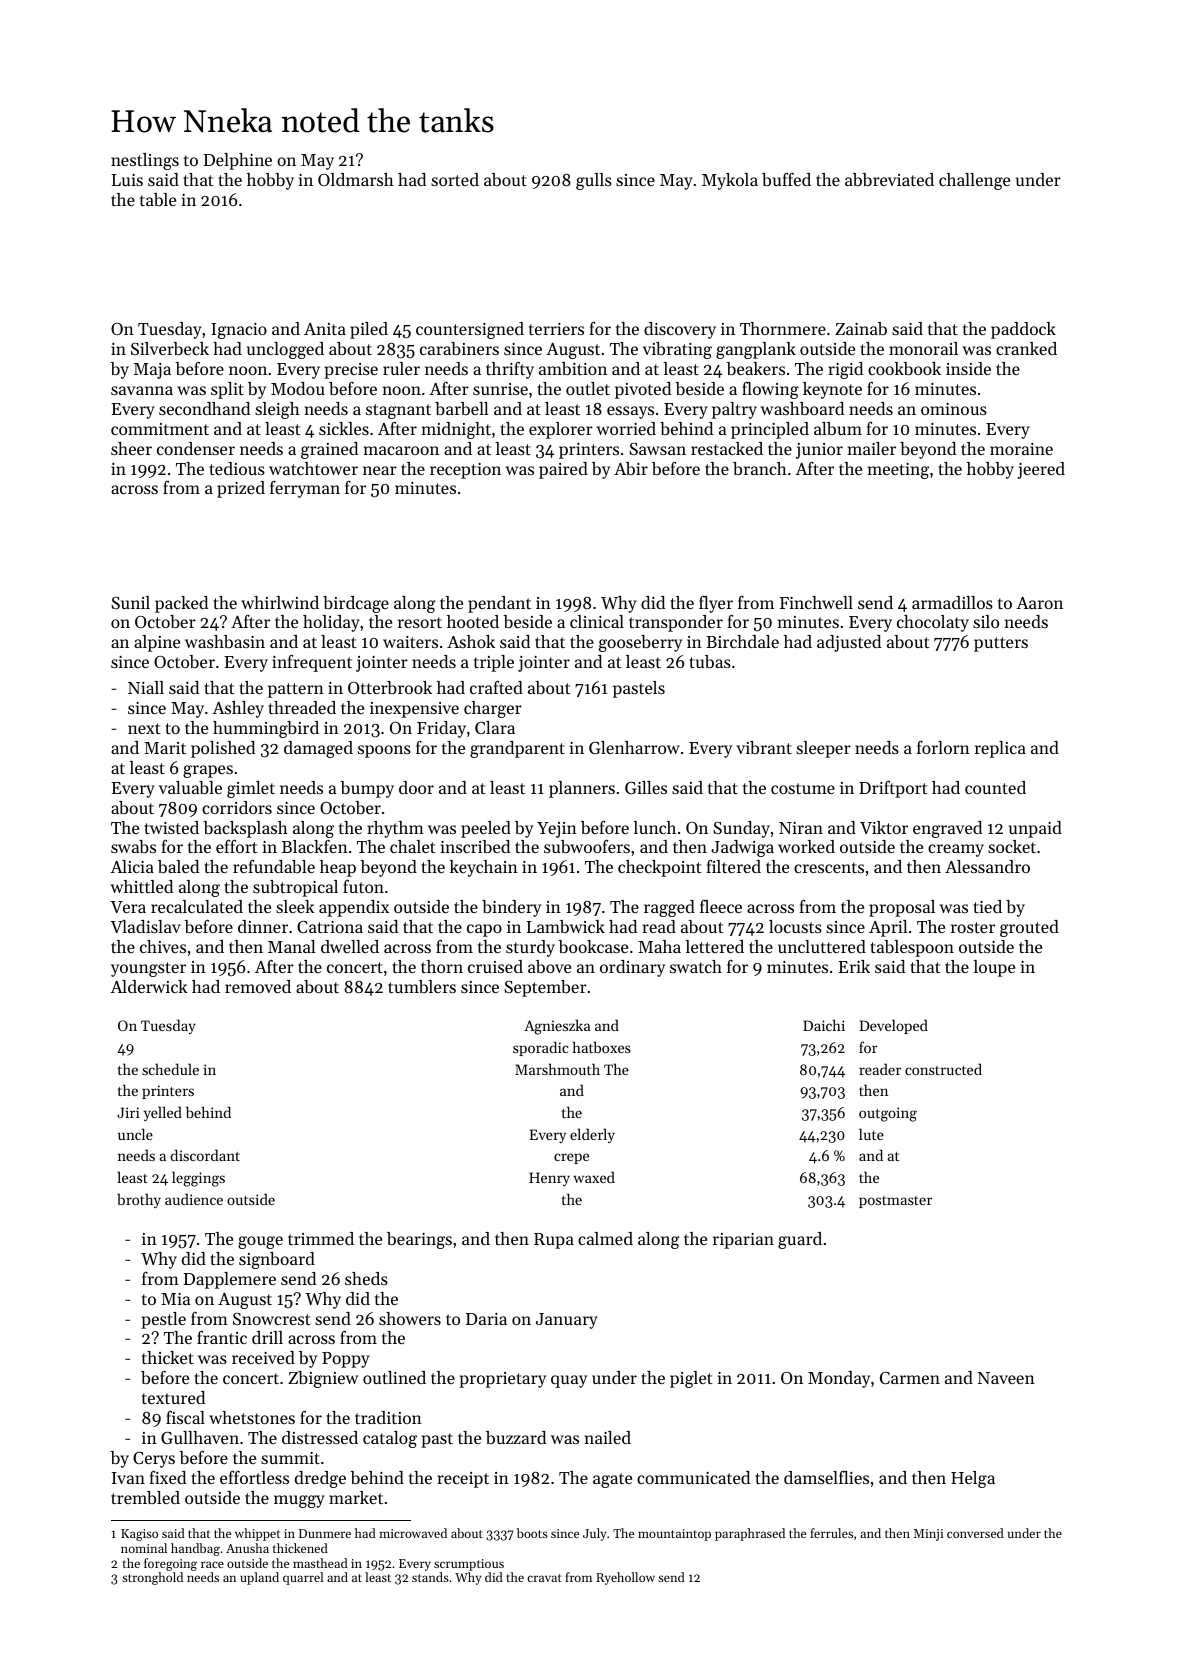 The height and width of the screenshot is (1666, 1178). Describe the element at coordinates (252, 1417) in the screenshot. I see `whetstones` at that location.
